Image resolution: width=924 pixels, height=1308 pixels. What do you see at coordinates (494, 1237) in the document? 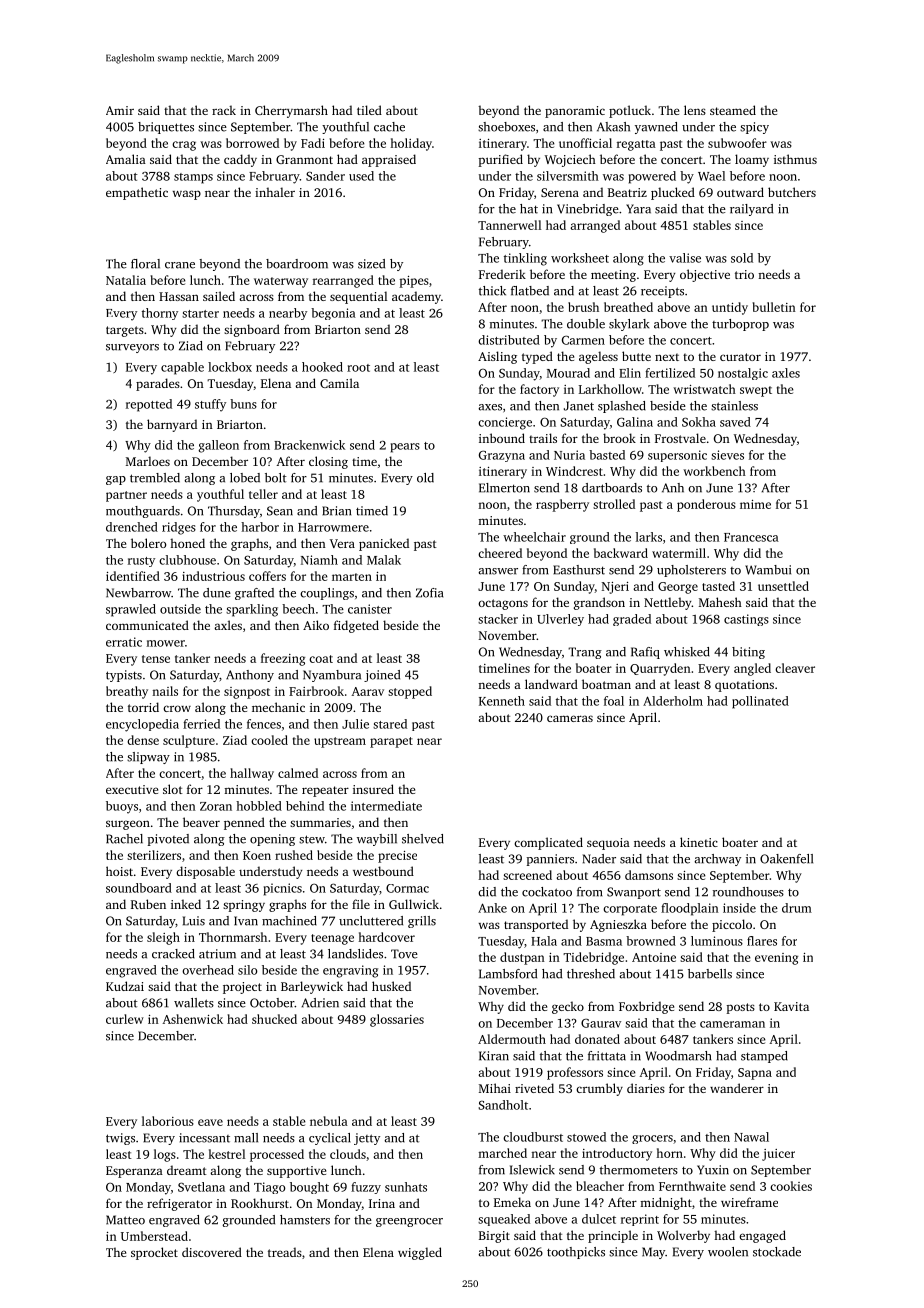
I see `Birgit` at bounding box center [494, 1237].
